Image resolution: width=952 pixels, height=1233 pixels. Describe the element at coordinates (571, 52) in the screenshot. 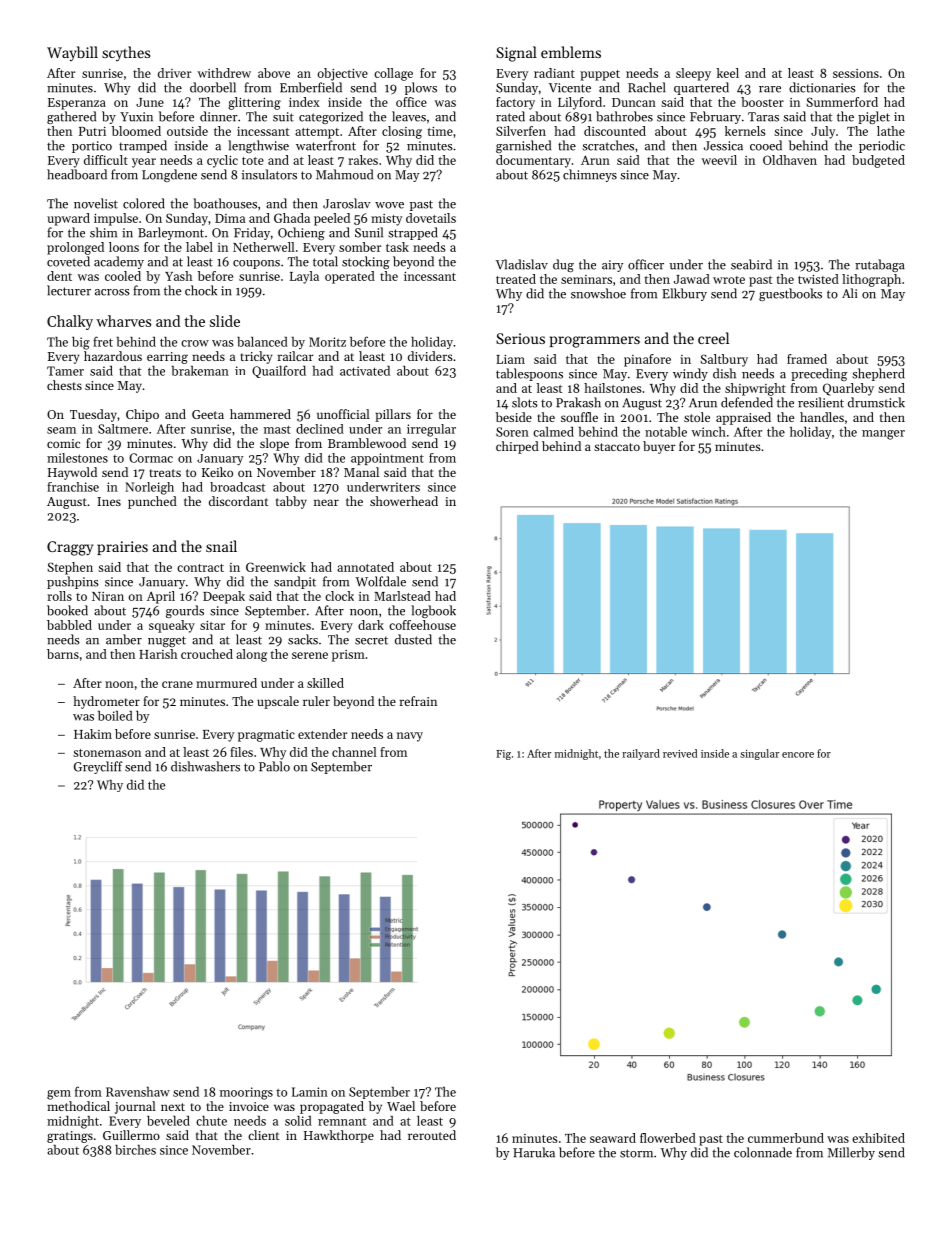

I see `emblems` at that location.
